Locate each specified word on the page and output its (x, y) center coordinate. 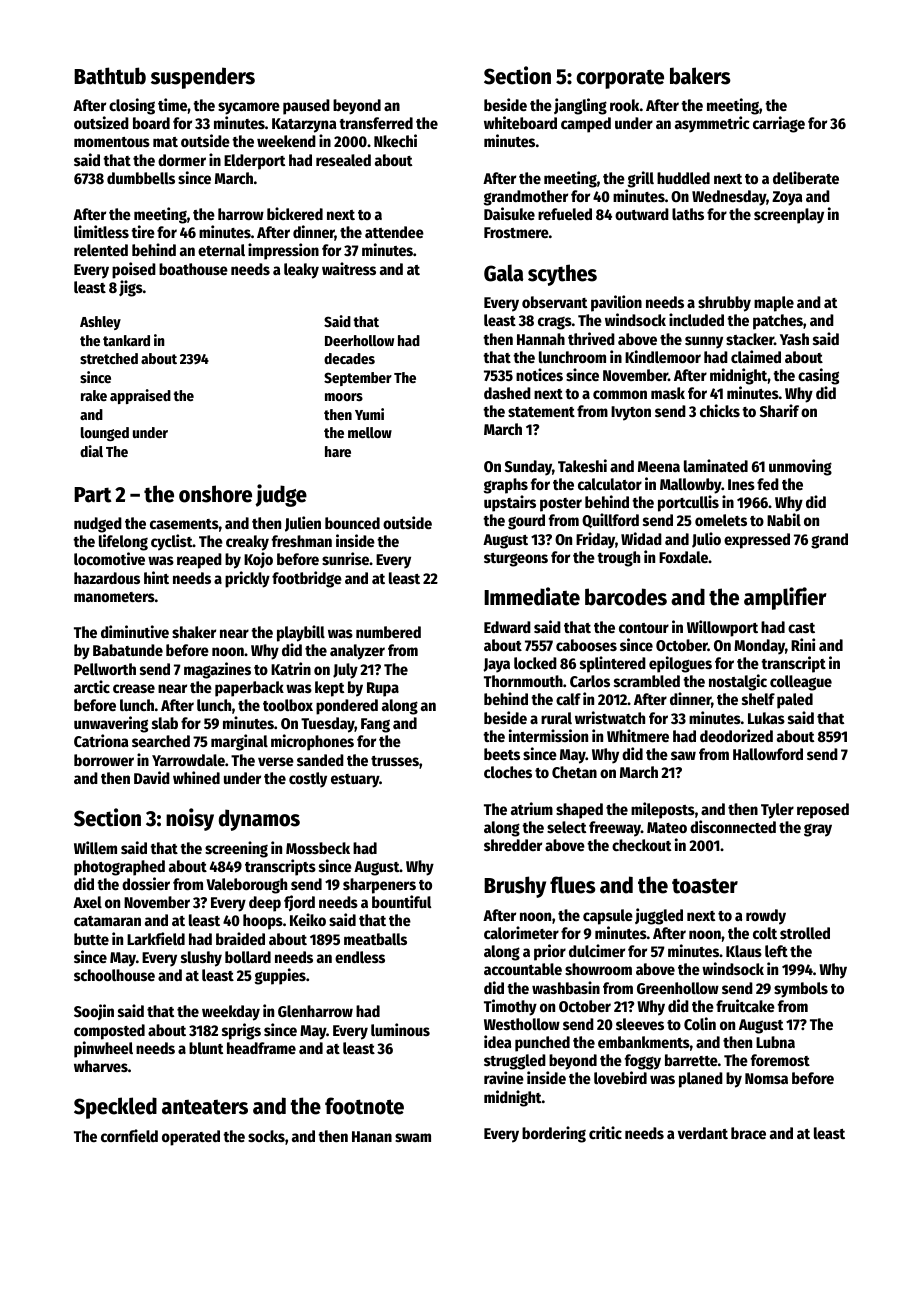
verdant (703, 1133)
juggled (659, 916)
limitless (101, 231)
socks (266, 1136)
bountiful (402, 901)
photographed (119, 868)
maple (774, 304)
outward (642, 214)
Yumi (369, 414)
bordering (554, 1134)
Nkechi (395, 140)
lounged (105, 434)
